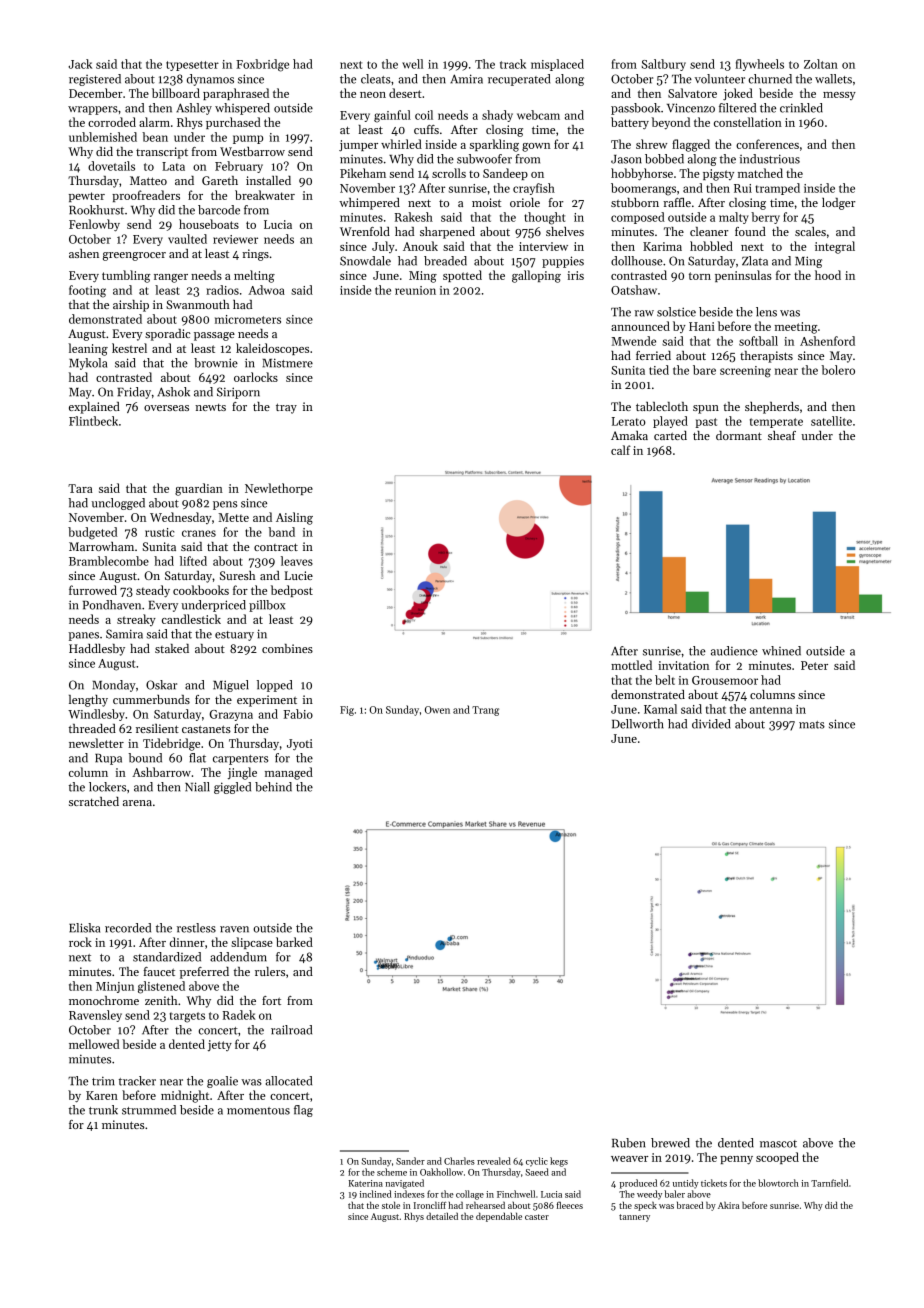 Image resolution: width=924 pixels, height=1308 pixels. What do you see at coordinates (376, 79) in the screenshot?
I see `cleats` at bounding box center [376, 79].
